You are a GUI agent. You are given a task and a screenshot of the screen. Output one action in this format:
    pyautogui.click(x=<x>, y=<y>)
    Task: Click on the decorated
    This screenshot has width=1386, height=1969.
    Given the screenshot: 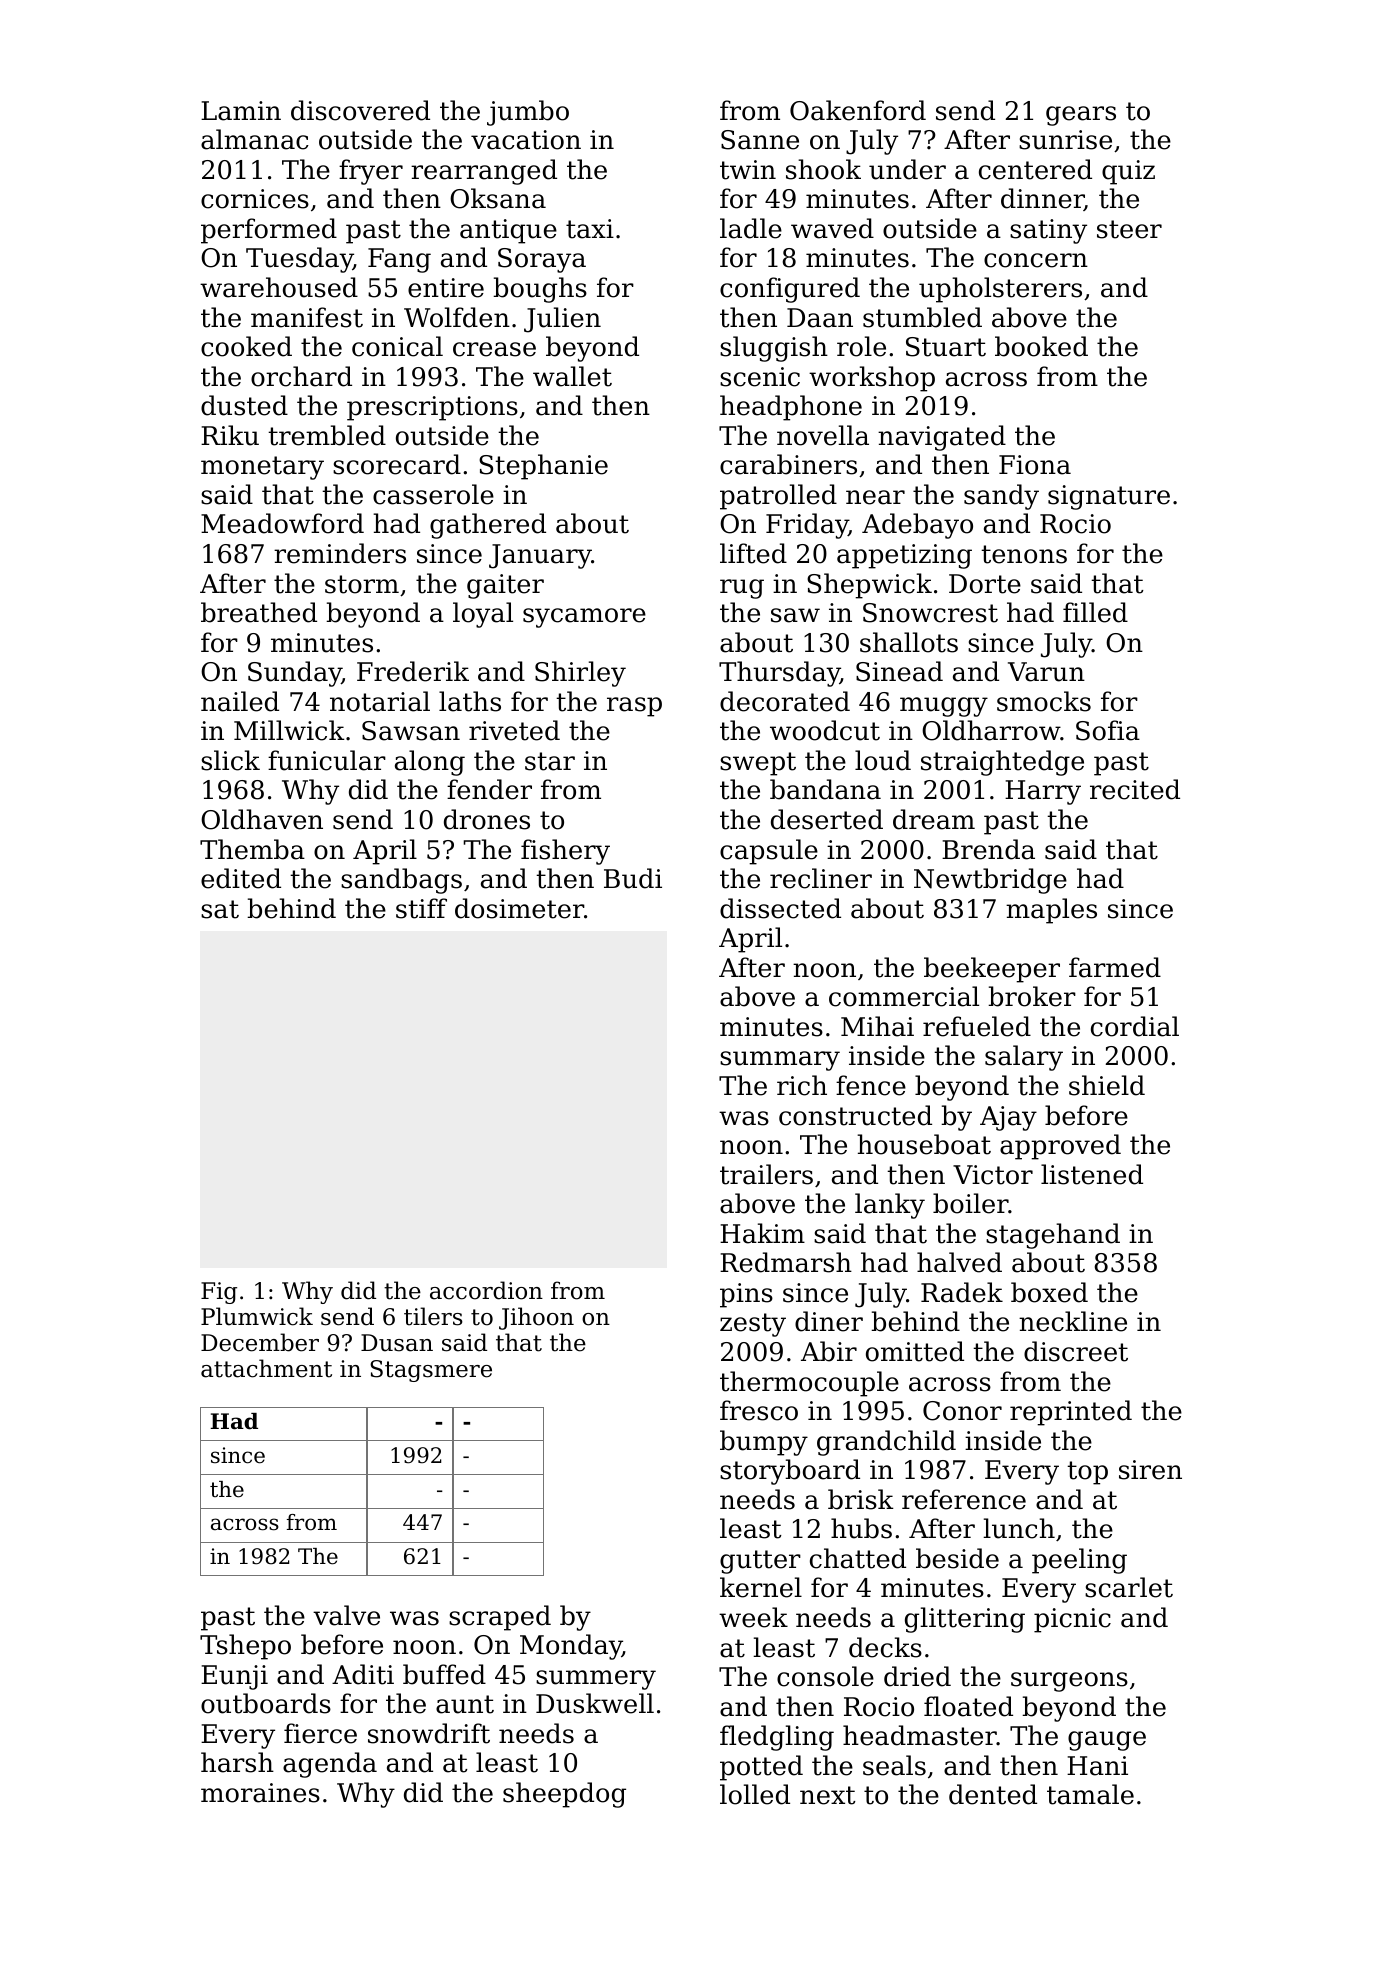 What is the action you would take?
    pyautogui.click(x=785, y=701)
